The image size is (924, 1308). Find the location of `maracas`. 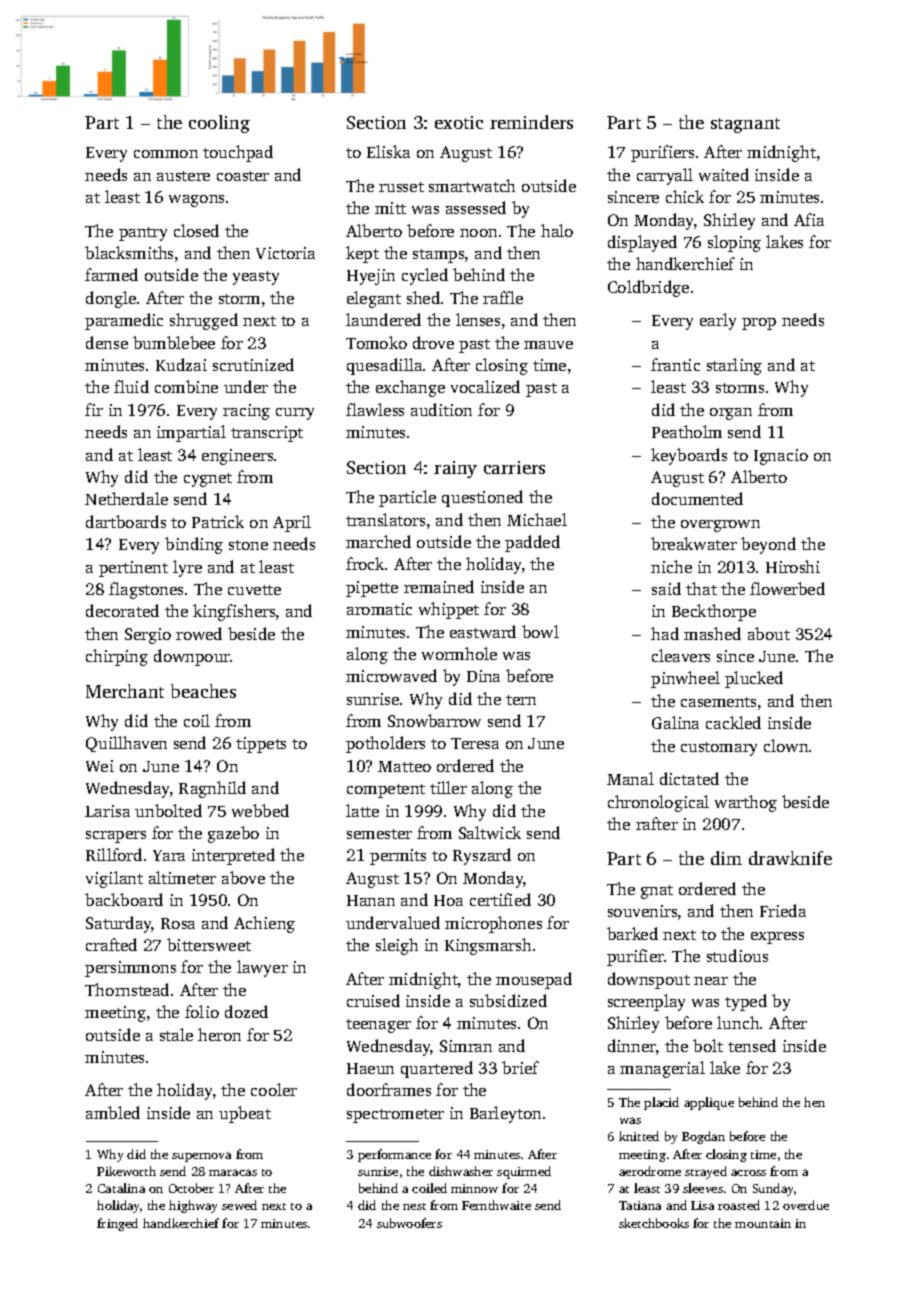

maracas is located at coordinates (233, 1172).
